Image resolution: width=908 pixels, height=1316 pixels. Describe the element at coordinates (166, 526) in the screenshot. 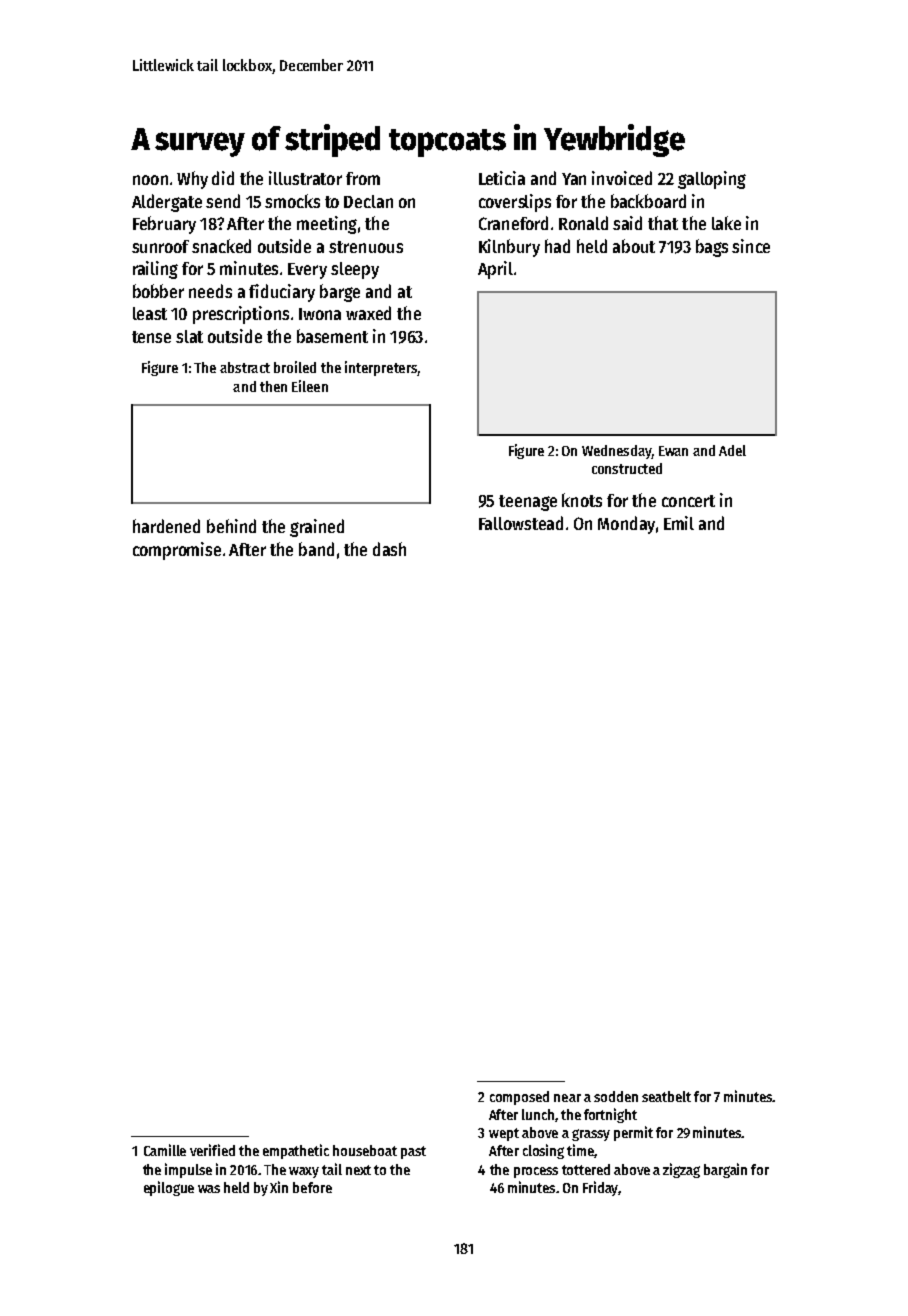

I see `hardened` at that location.
